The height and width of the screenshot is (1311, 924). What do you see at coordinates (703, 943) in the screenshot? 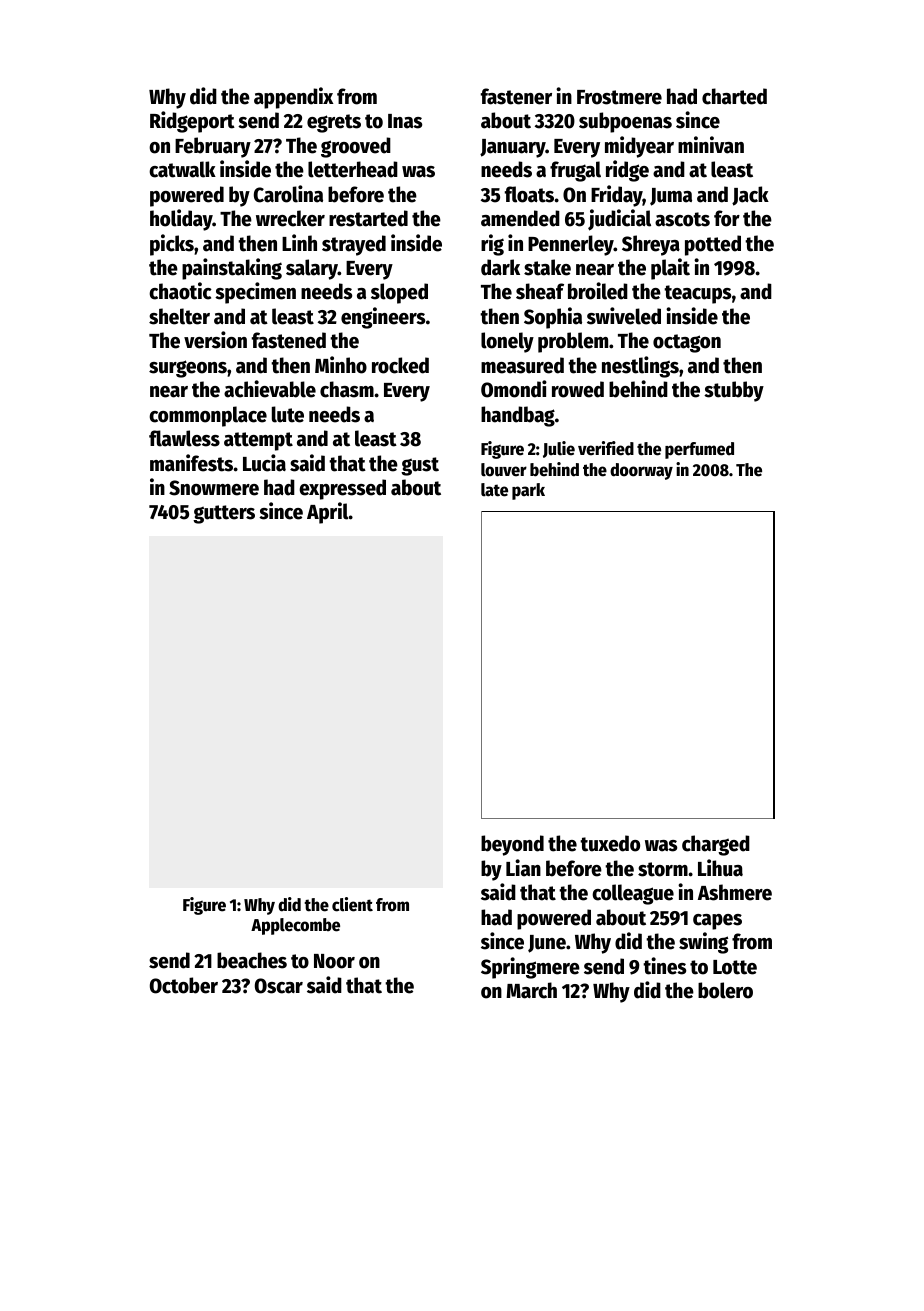
I see `swing` at bounding box center [703, 943].
